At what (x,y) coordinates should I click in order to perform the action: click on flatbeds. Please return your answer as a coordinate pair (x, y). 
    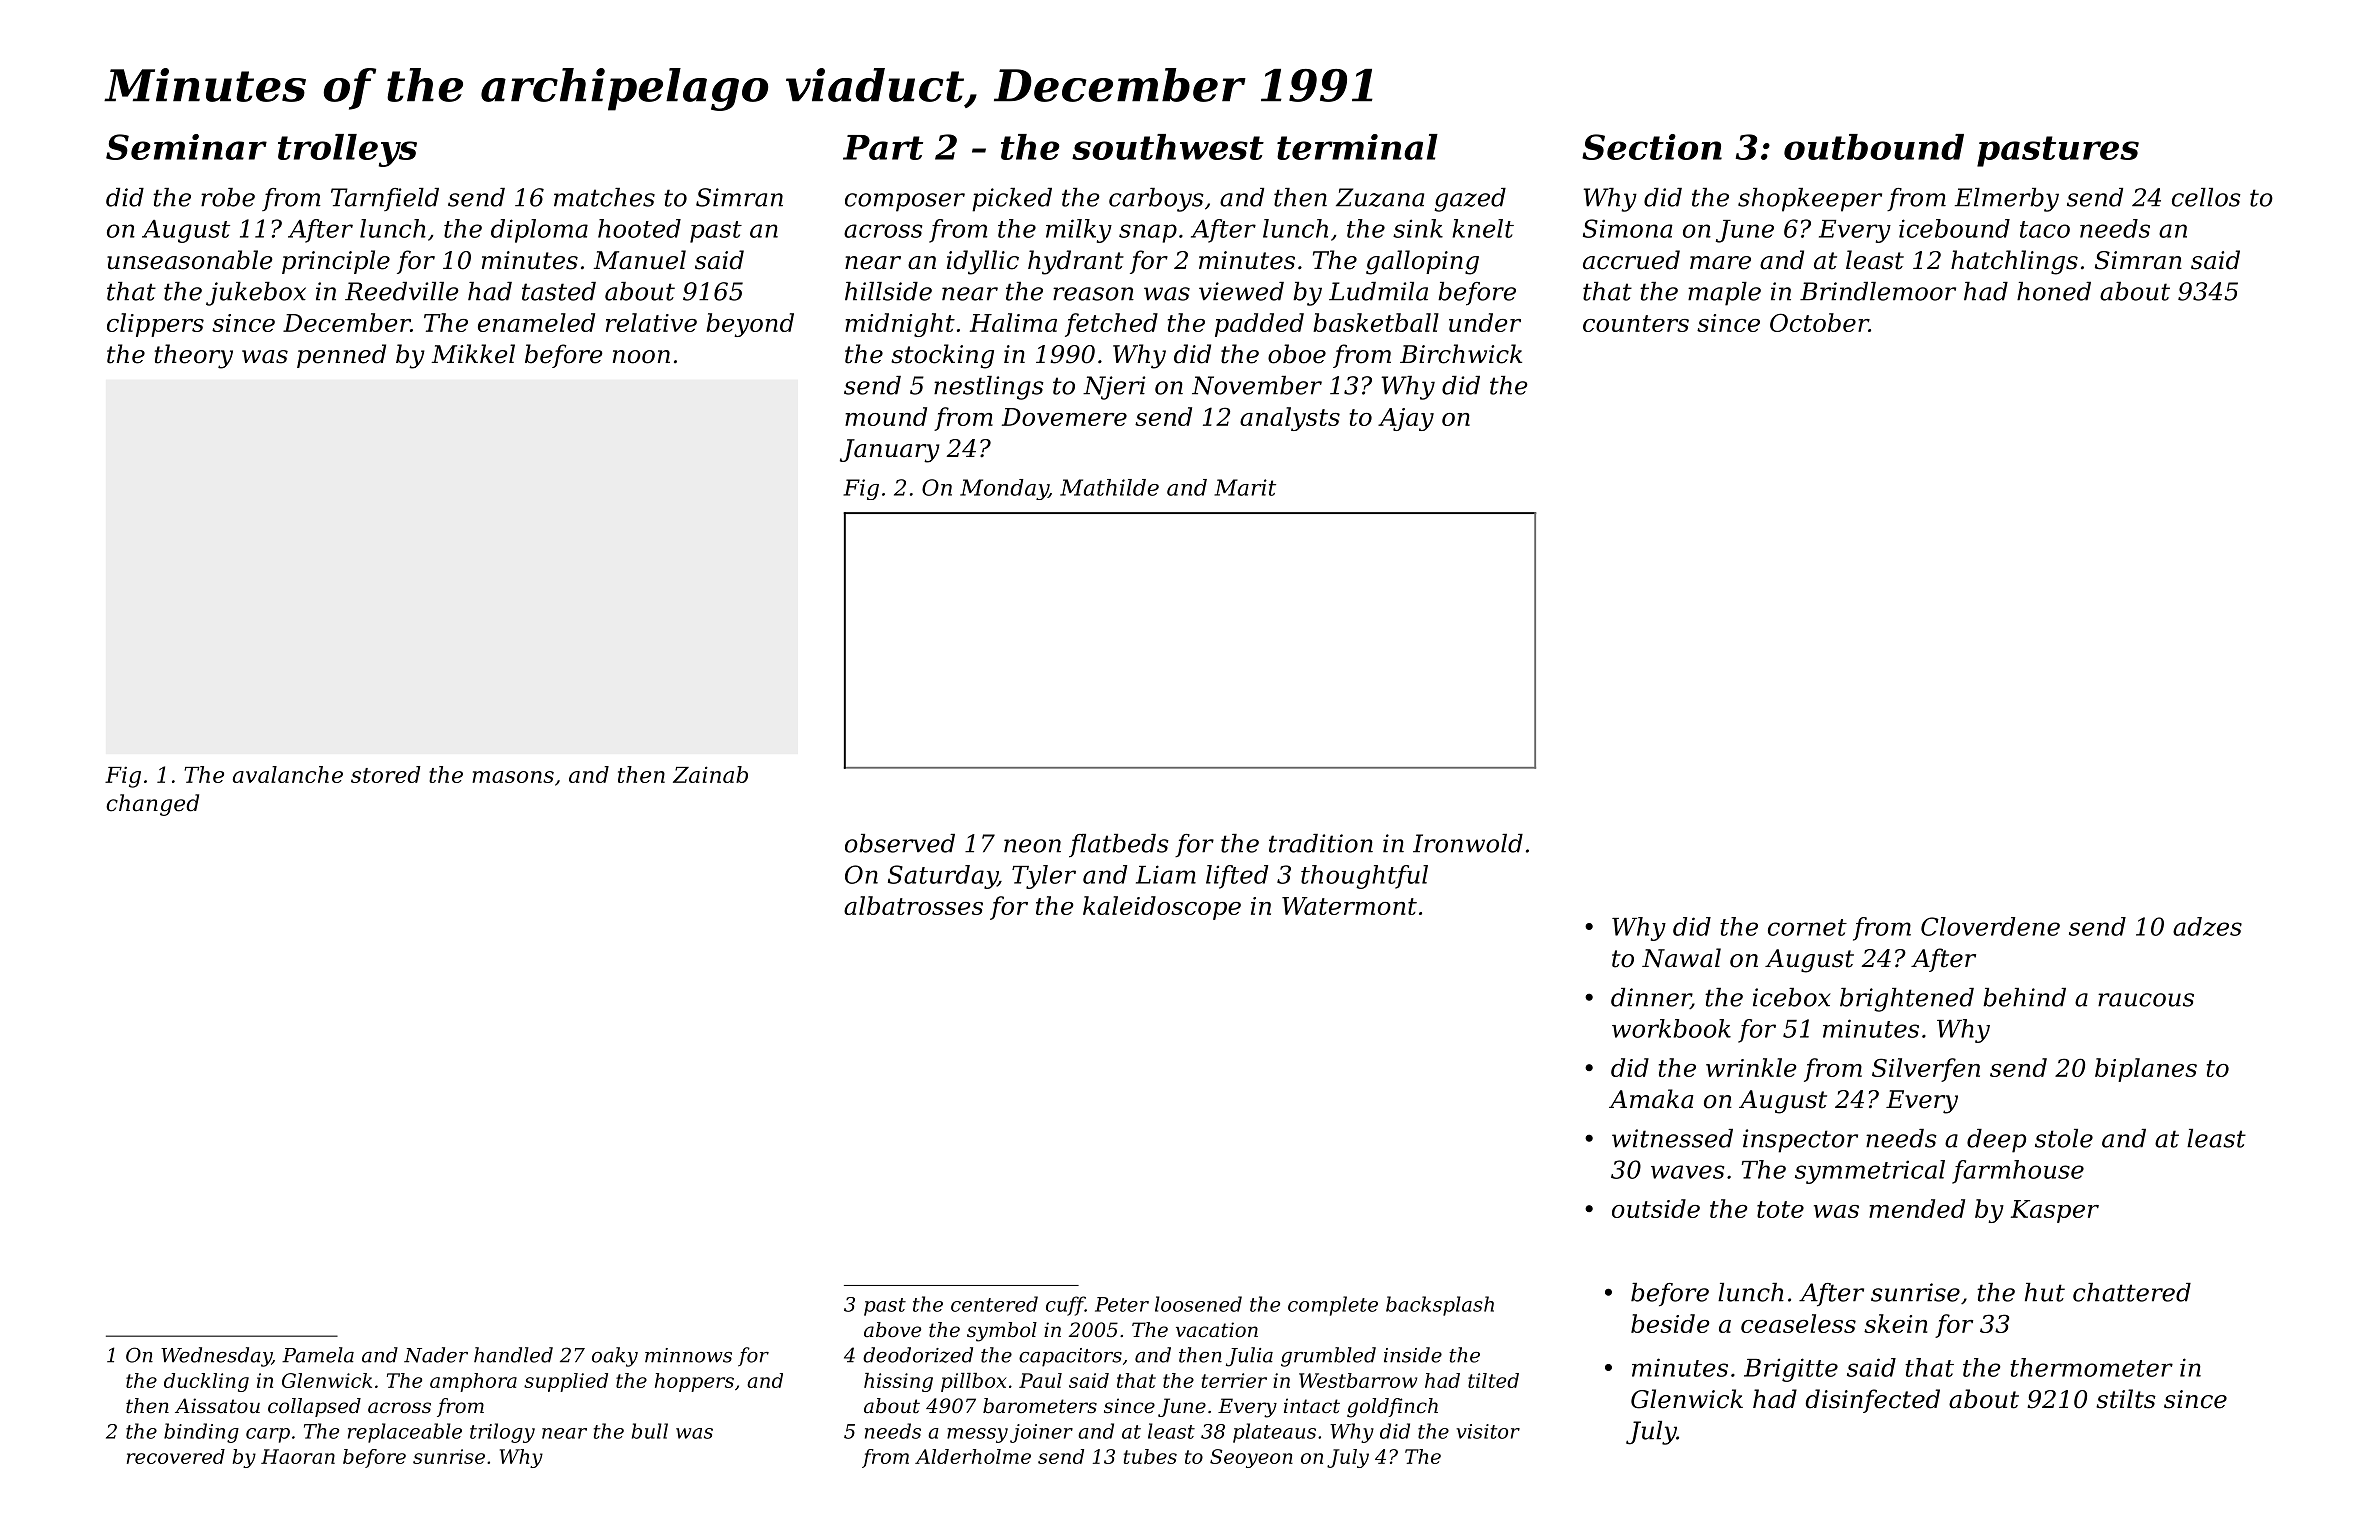
    Looking at the image, I should click on (1119, 846).
